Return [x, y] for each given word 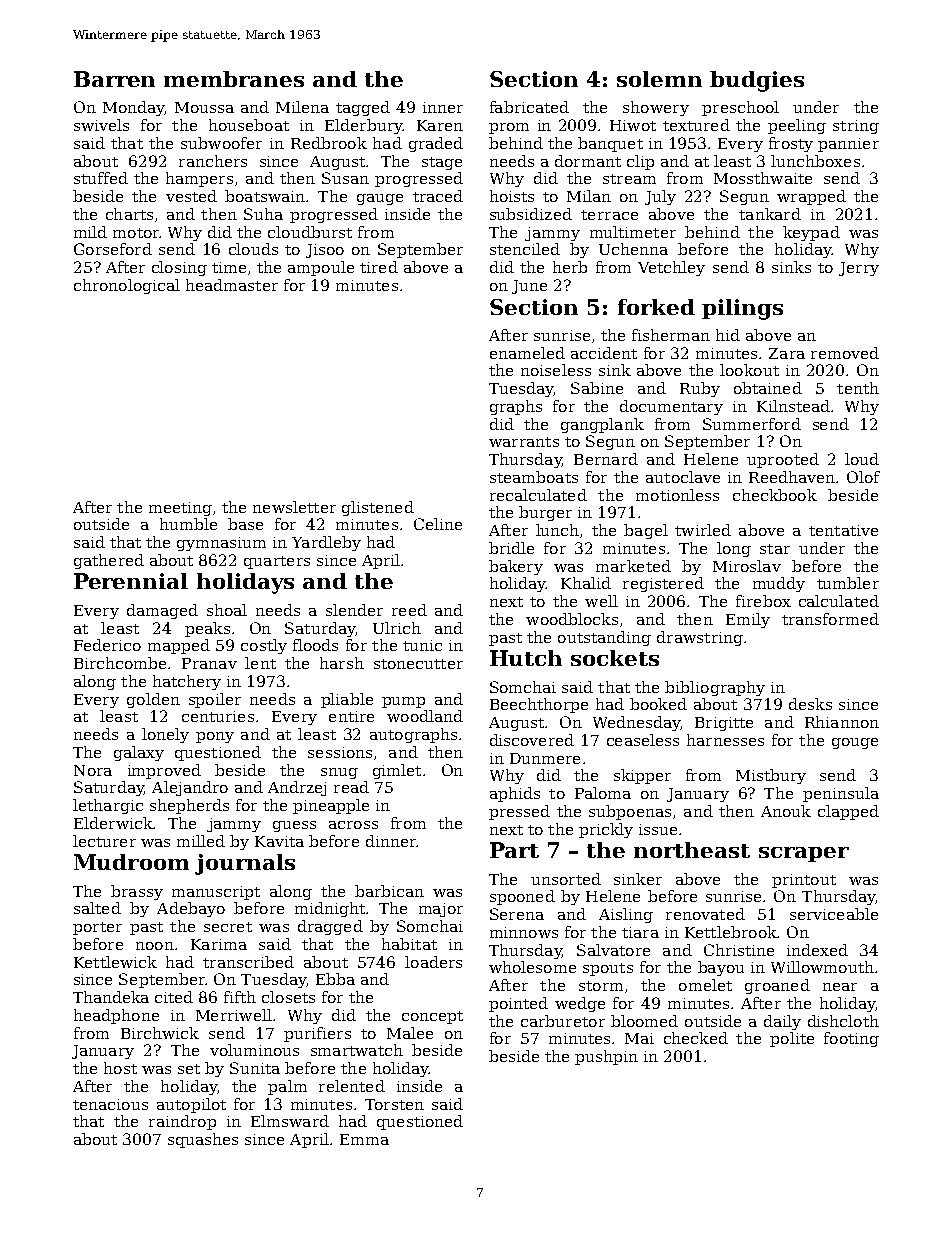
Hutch [526, 658]
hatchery [187, 682]
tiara [640, 932]
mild [90, 232]
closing [179, 268]
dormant [588, 161]
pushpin [606, 1057]
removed [845, 353]
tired [379, 267]
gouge [855, 743]
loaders [433, 962]
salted [97, 908]
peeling [797, 126]
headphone [116, 1016]
